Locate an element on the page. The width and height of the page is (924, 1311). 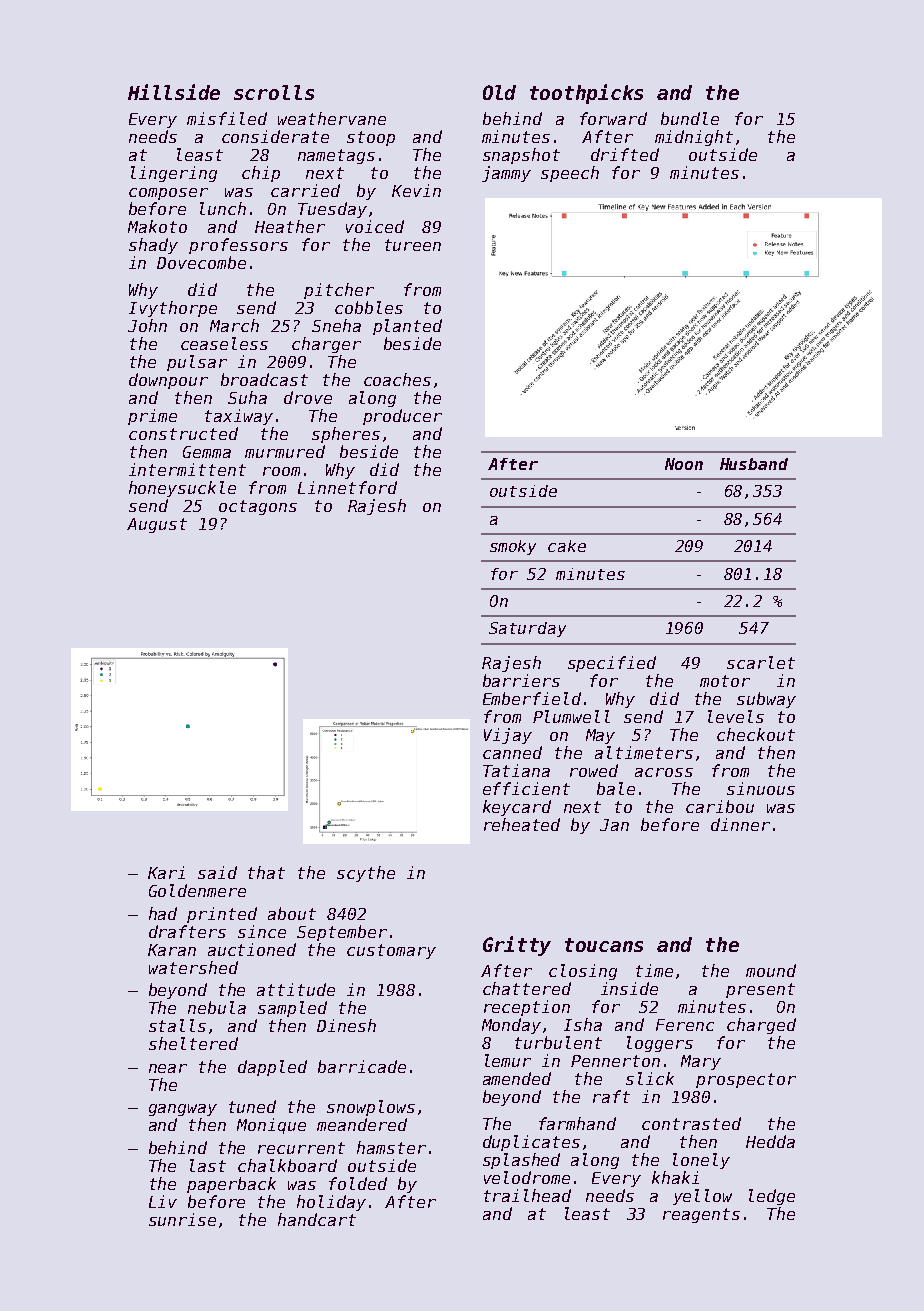
canned is located at coordinates (512, 752).
